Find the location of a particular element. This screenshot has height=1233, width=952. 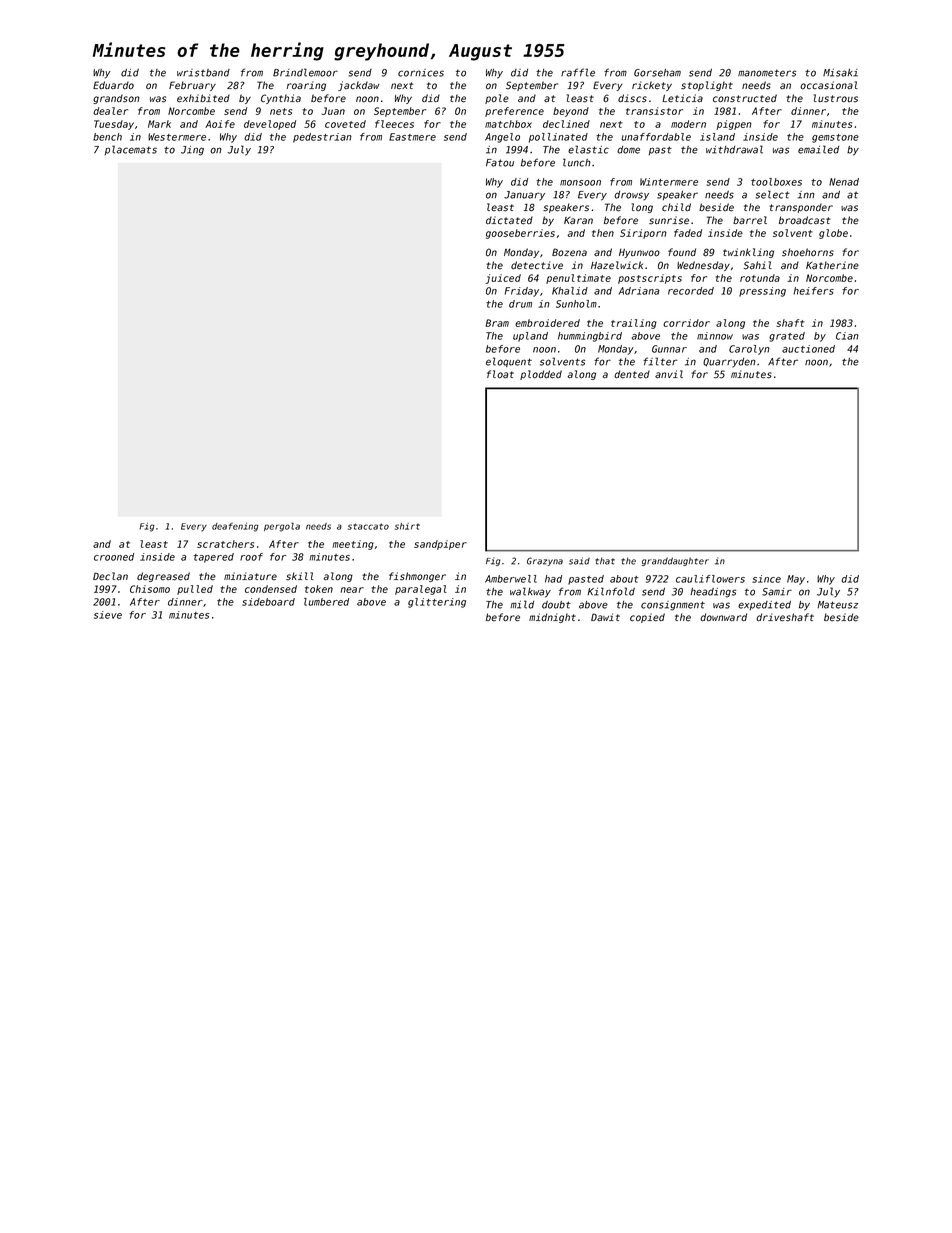

raffle is located at coordinates (578, 72).
